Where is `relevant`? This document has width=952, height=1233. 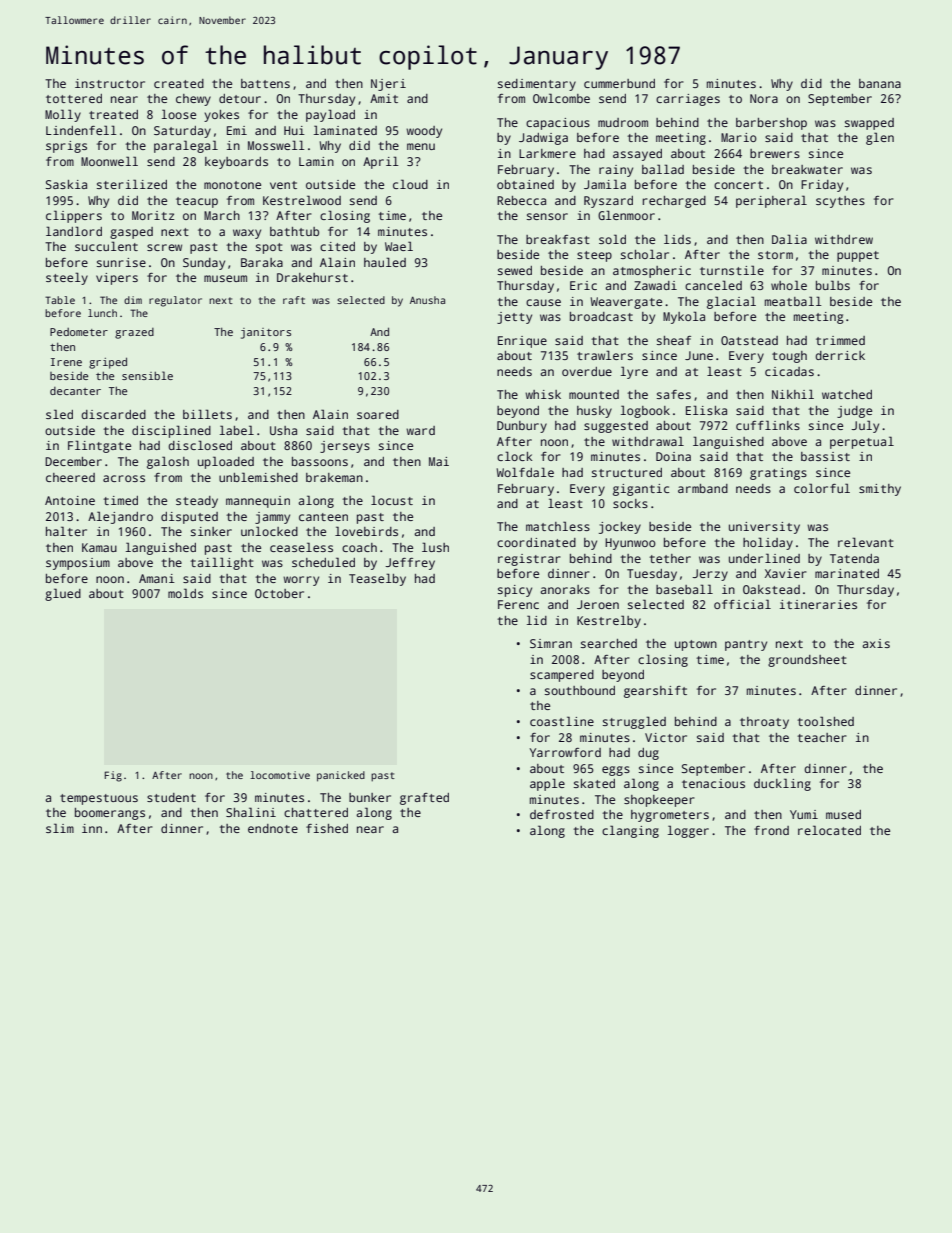
relevant is located at coordinates (866, 542).
